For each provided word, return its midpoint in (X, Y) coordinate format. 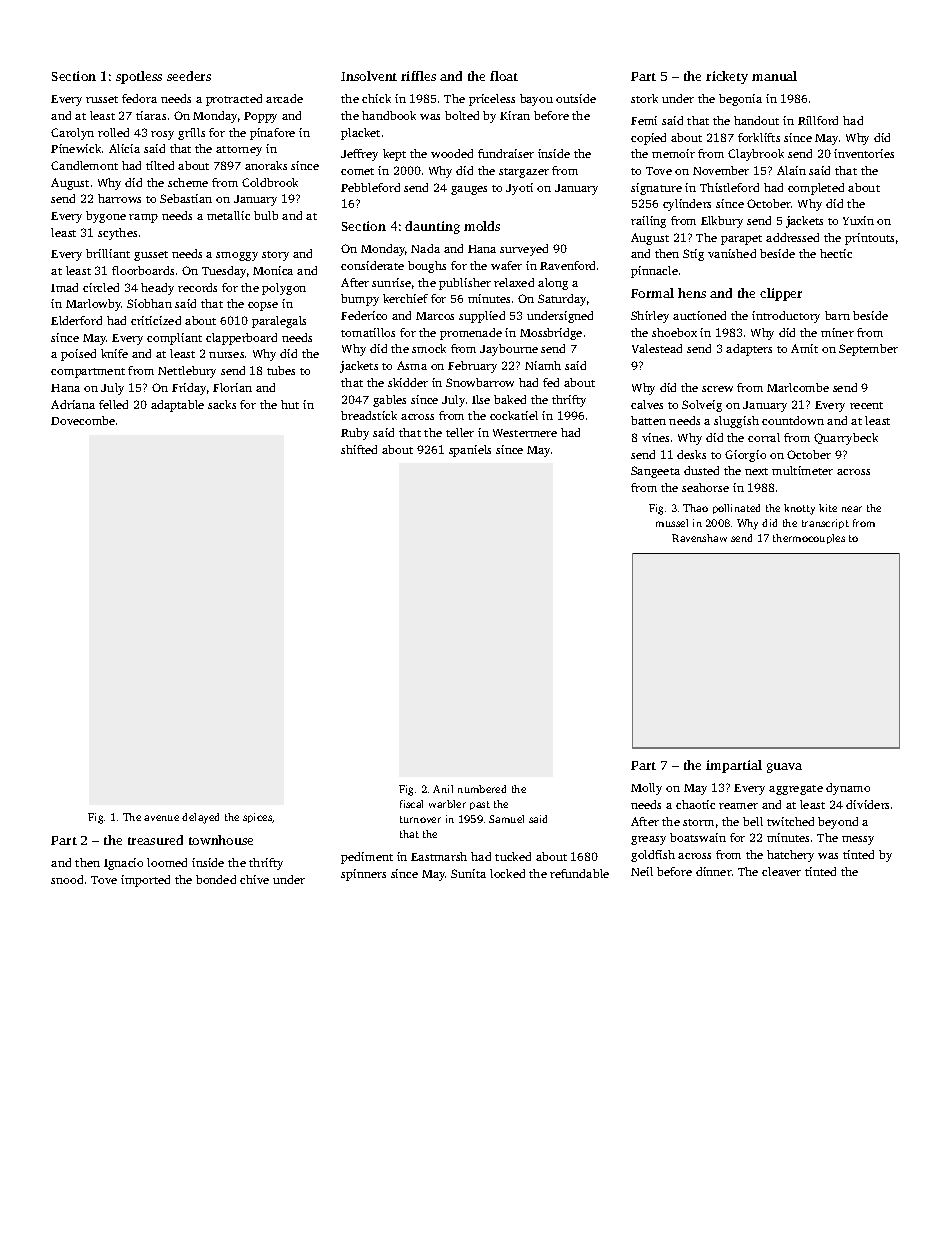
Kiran (515, 115)
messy (858, 840)
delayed (200, 818)
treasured (155, 840)
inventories (864, 153)
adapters (749, 350)
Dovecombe (83, 420)
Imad (64, 287)
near (852, 509)
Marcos (435, 316)
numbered (482, 789)
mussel (672, 523)
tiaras (151, 115)
